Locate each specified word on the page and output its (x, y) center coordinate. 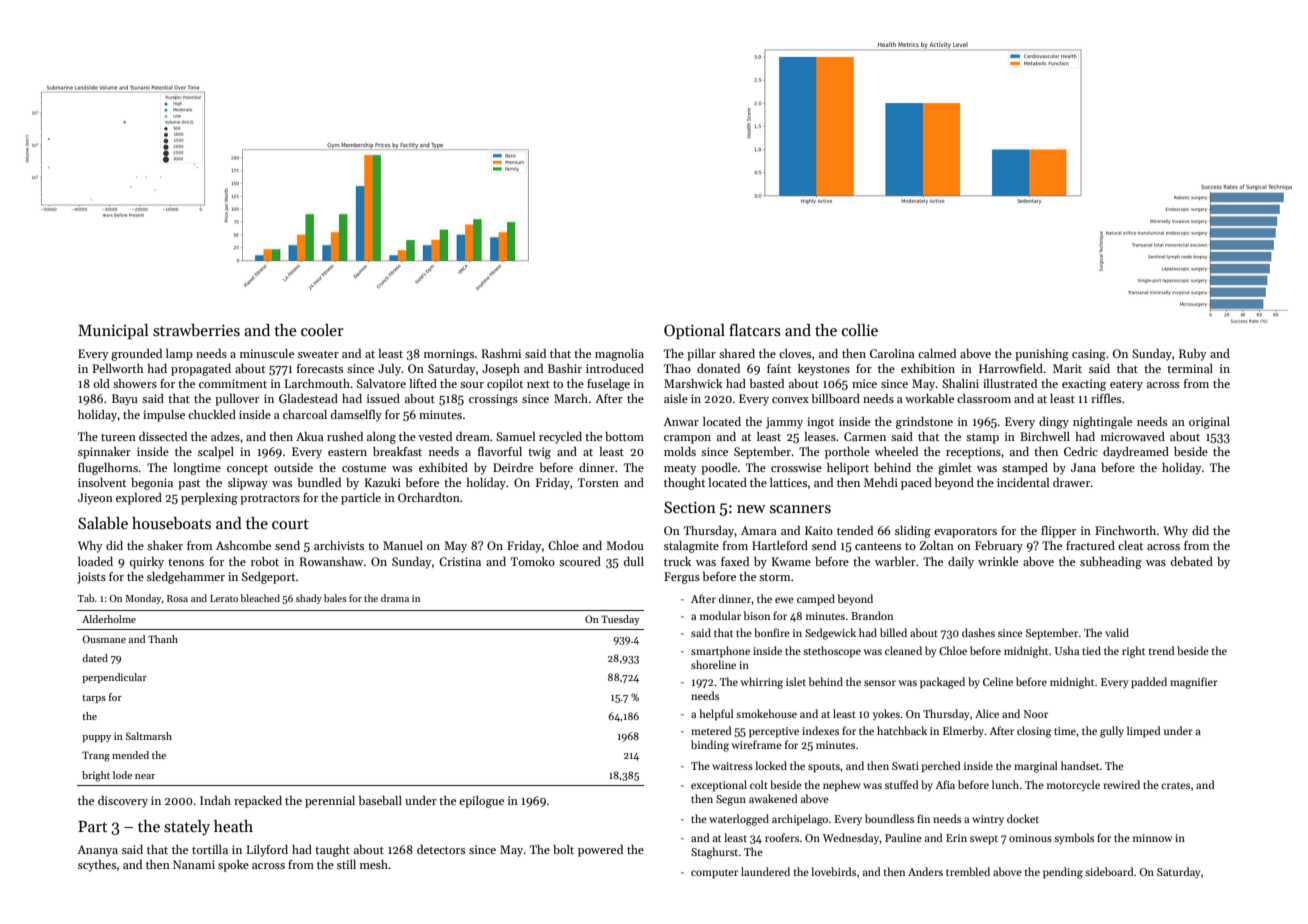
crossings (493, 400)
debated (1192, 561)
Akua (310, 436)
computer (714, 874)
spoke (233, 866)
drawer (1071, 482)
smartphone (720, 652)
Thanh (163, 639)
